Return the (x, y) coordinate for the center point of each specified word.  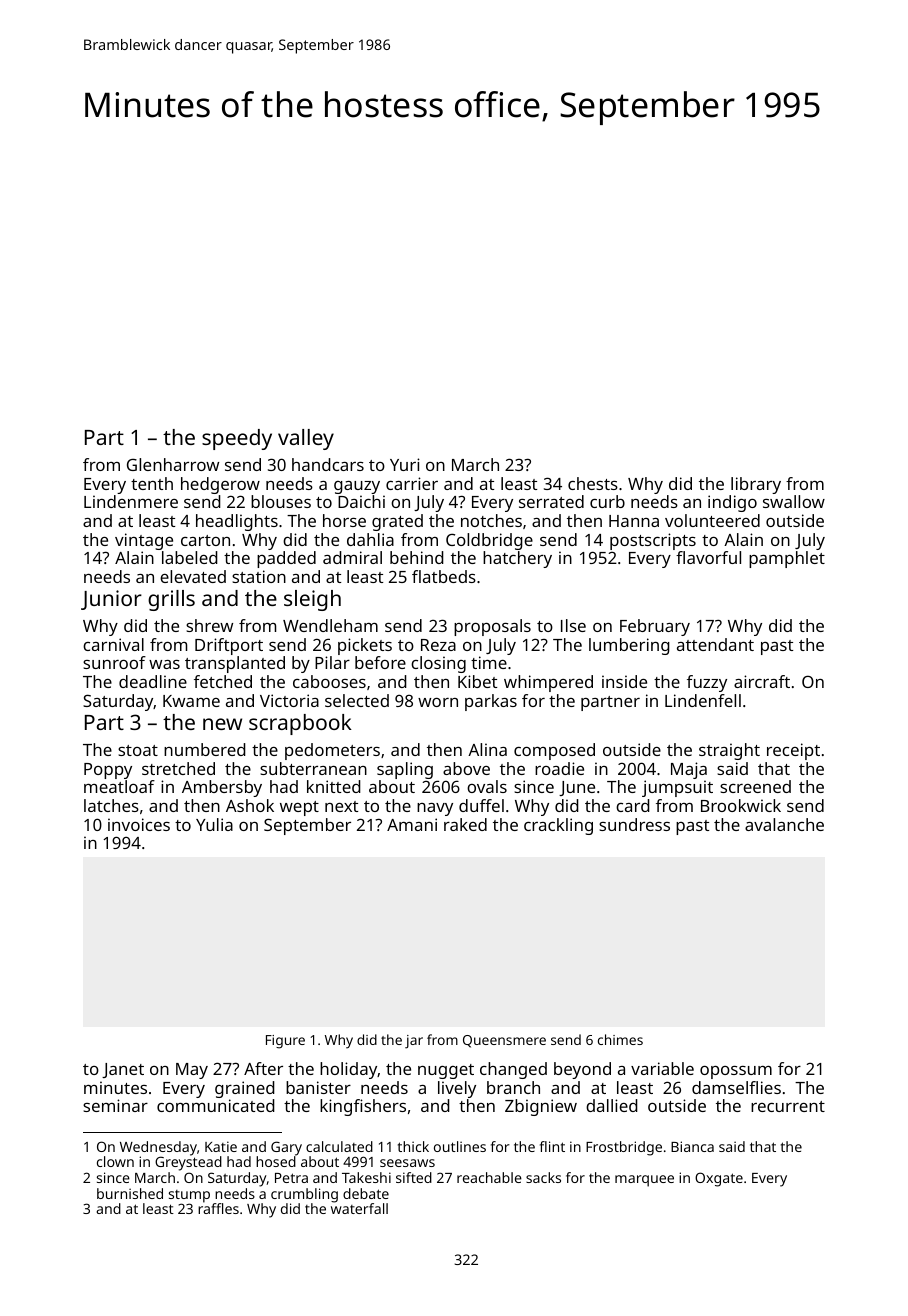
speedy (237, 439)
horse (344, 520)
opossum (736, 1072)
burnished (130, 1193)
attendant (715, 644)
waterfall (359, 1208)
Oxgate (719, 1179)
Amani (412, 824)
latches (111, 805)
